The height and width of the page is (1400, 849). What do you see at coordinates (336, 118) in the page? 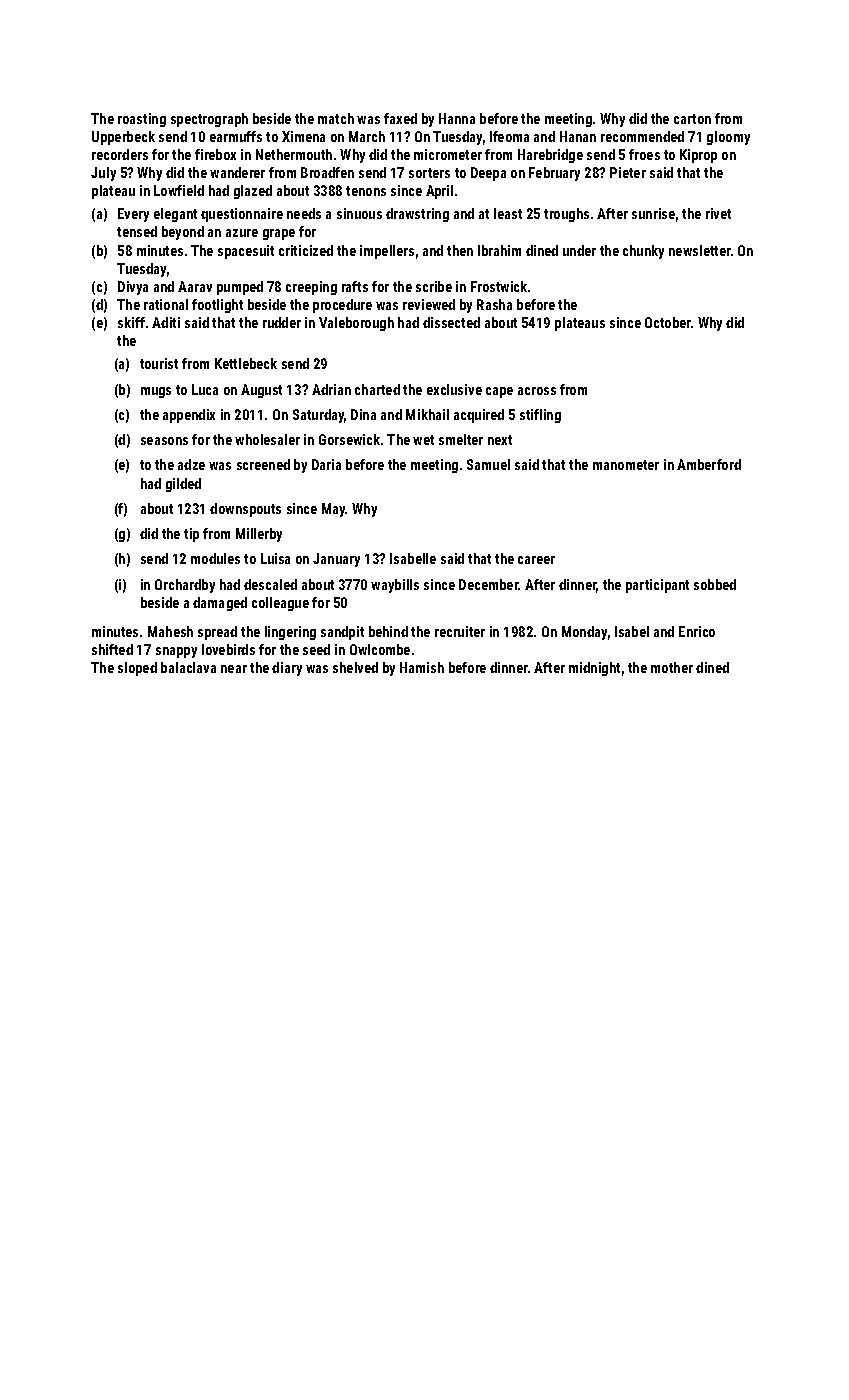
I see `match` at bounding box center [336, 118].
